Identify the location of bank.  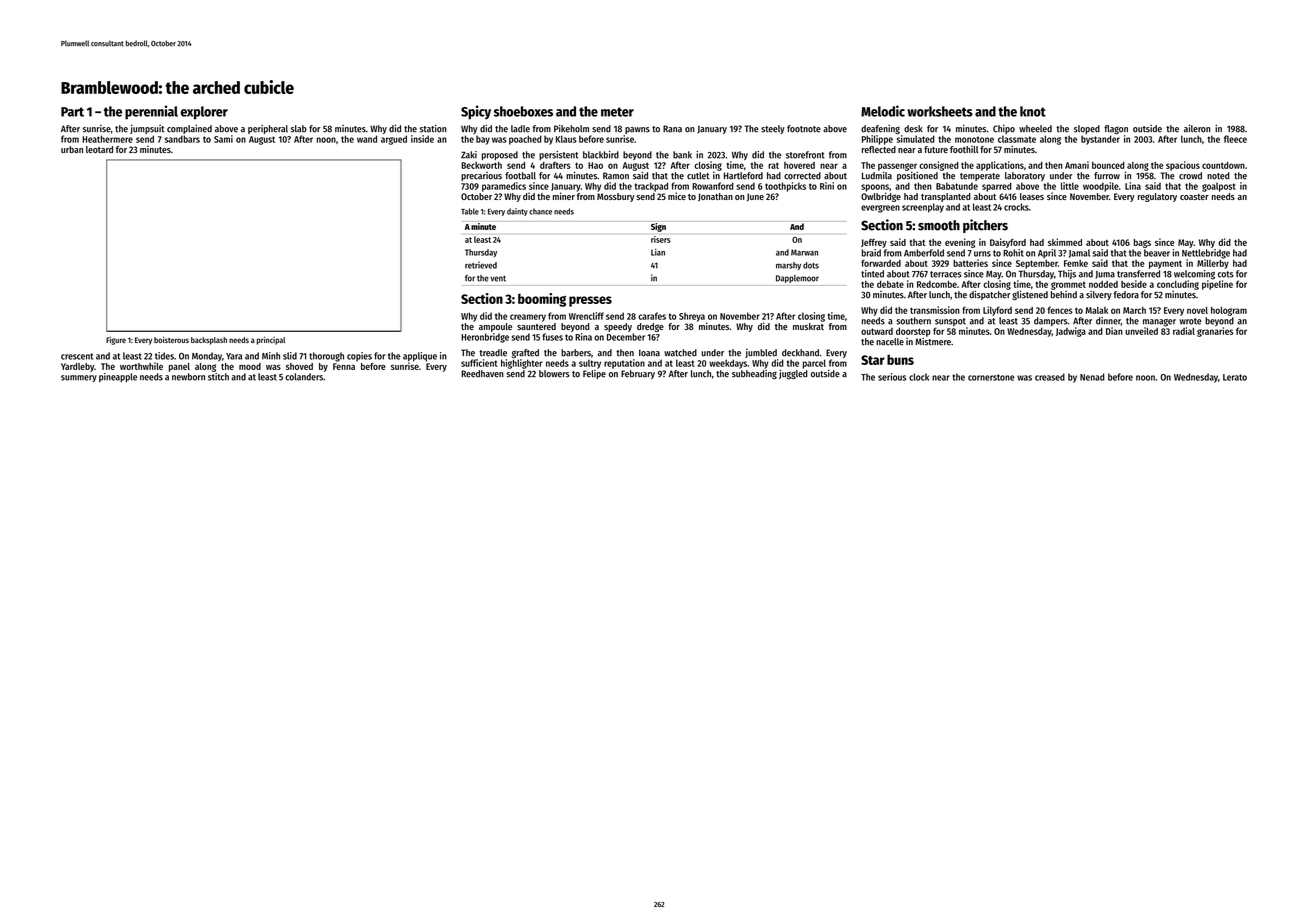
(682, 155).
